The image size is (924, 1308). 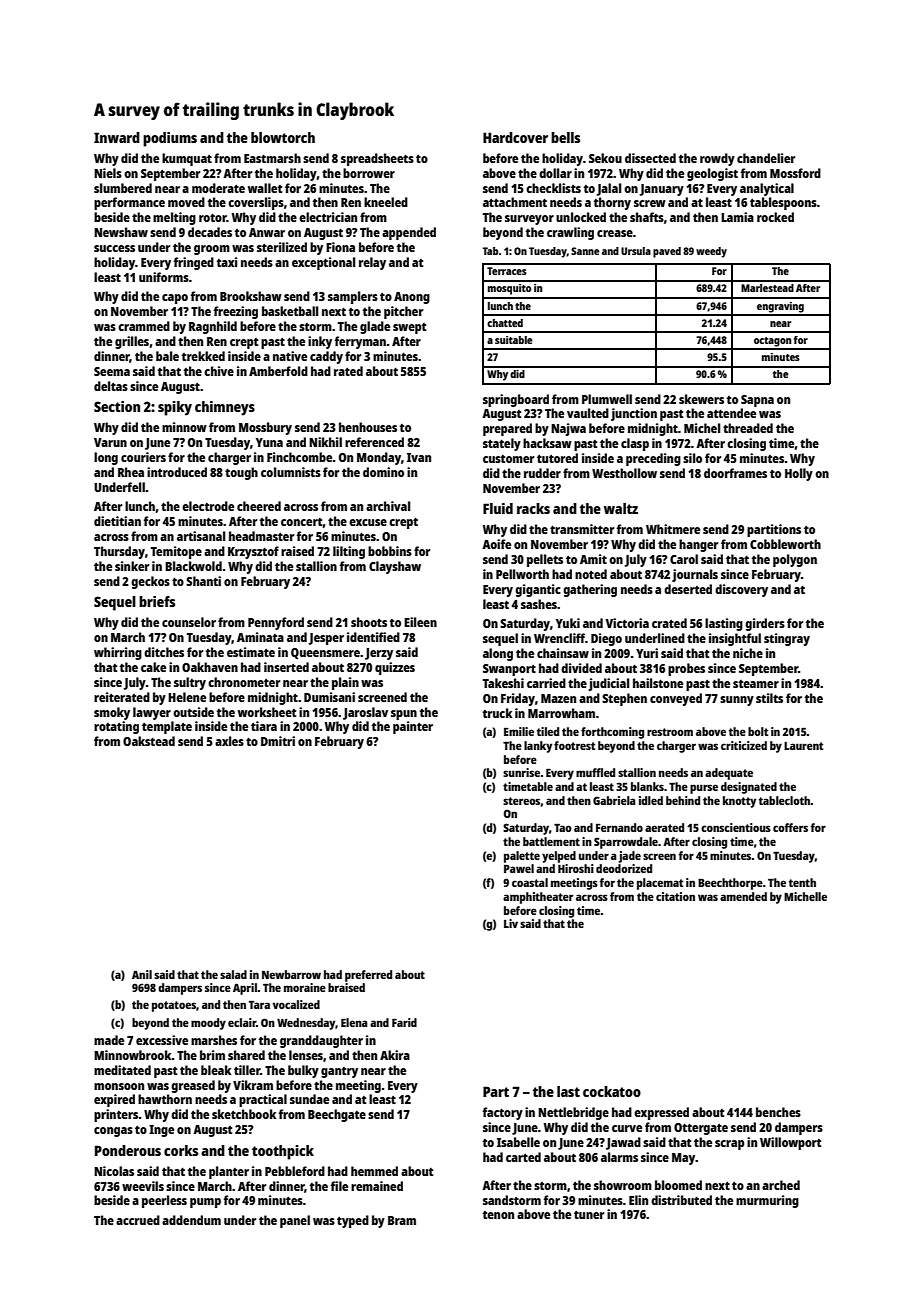 What do you see at coordinates (523, 1157) in the screenshot?
I see `carted` at bounding box center [523, 1157].
